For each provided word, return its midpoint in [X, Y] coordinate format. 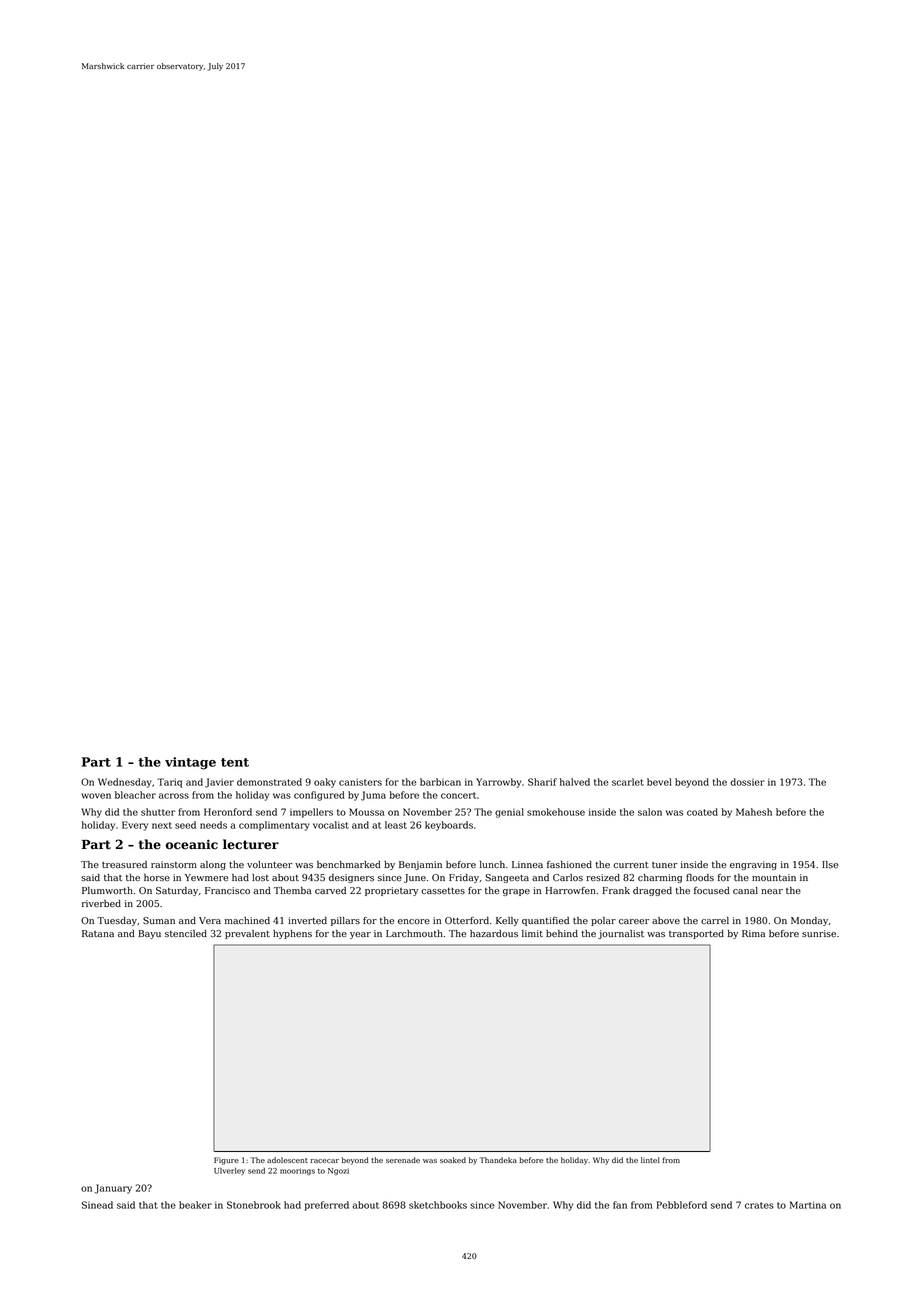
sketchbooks [438, 1205]
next [162, 825]
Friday [464, 878]
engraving [753, 865]
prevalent [247, 934]
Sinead [97, 1205]
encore [414, 921]
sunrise [819, 933]
